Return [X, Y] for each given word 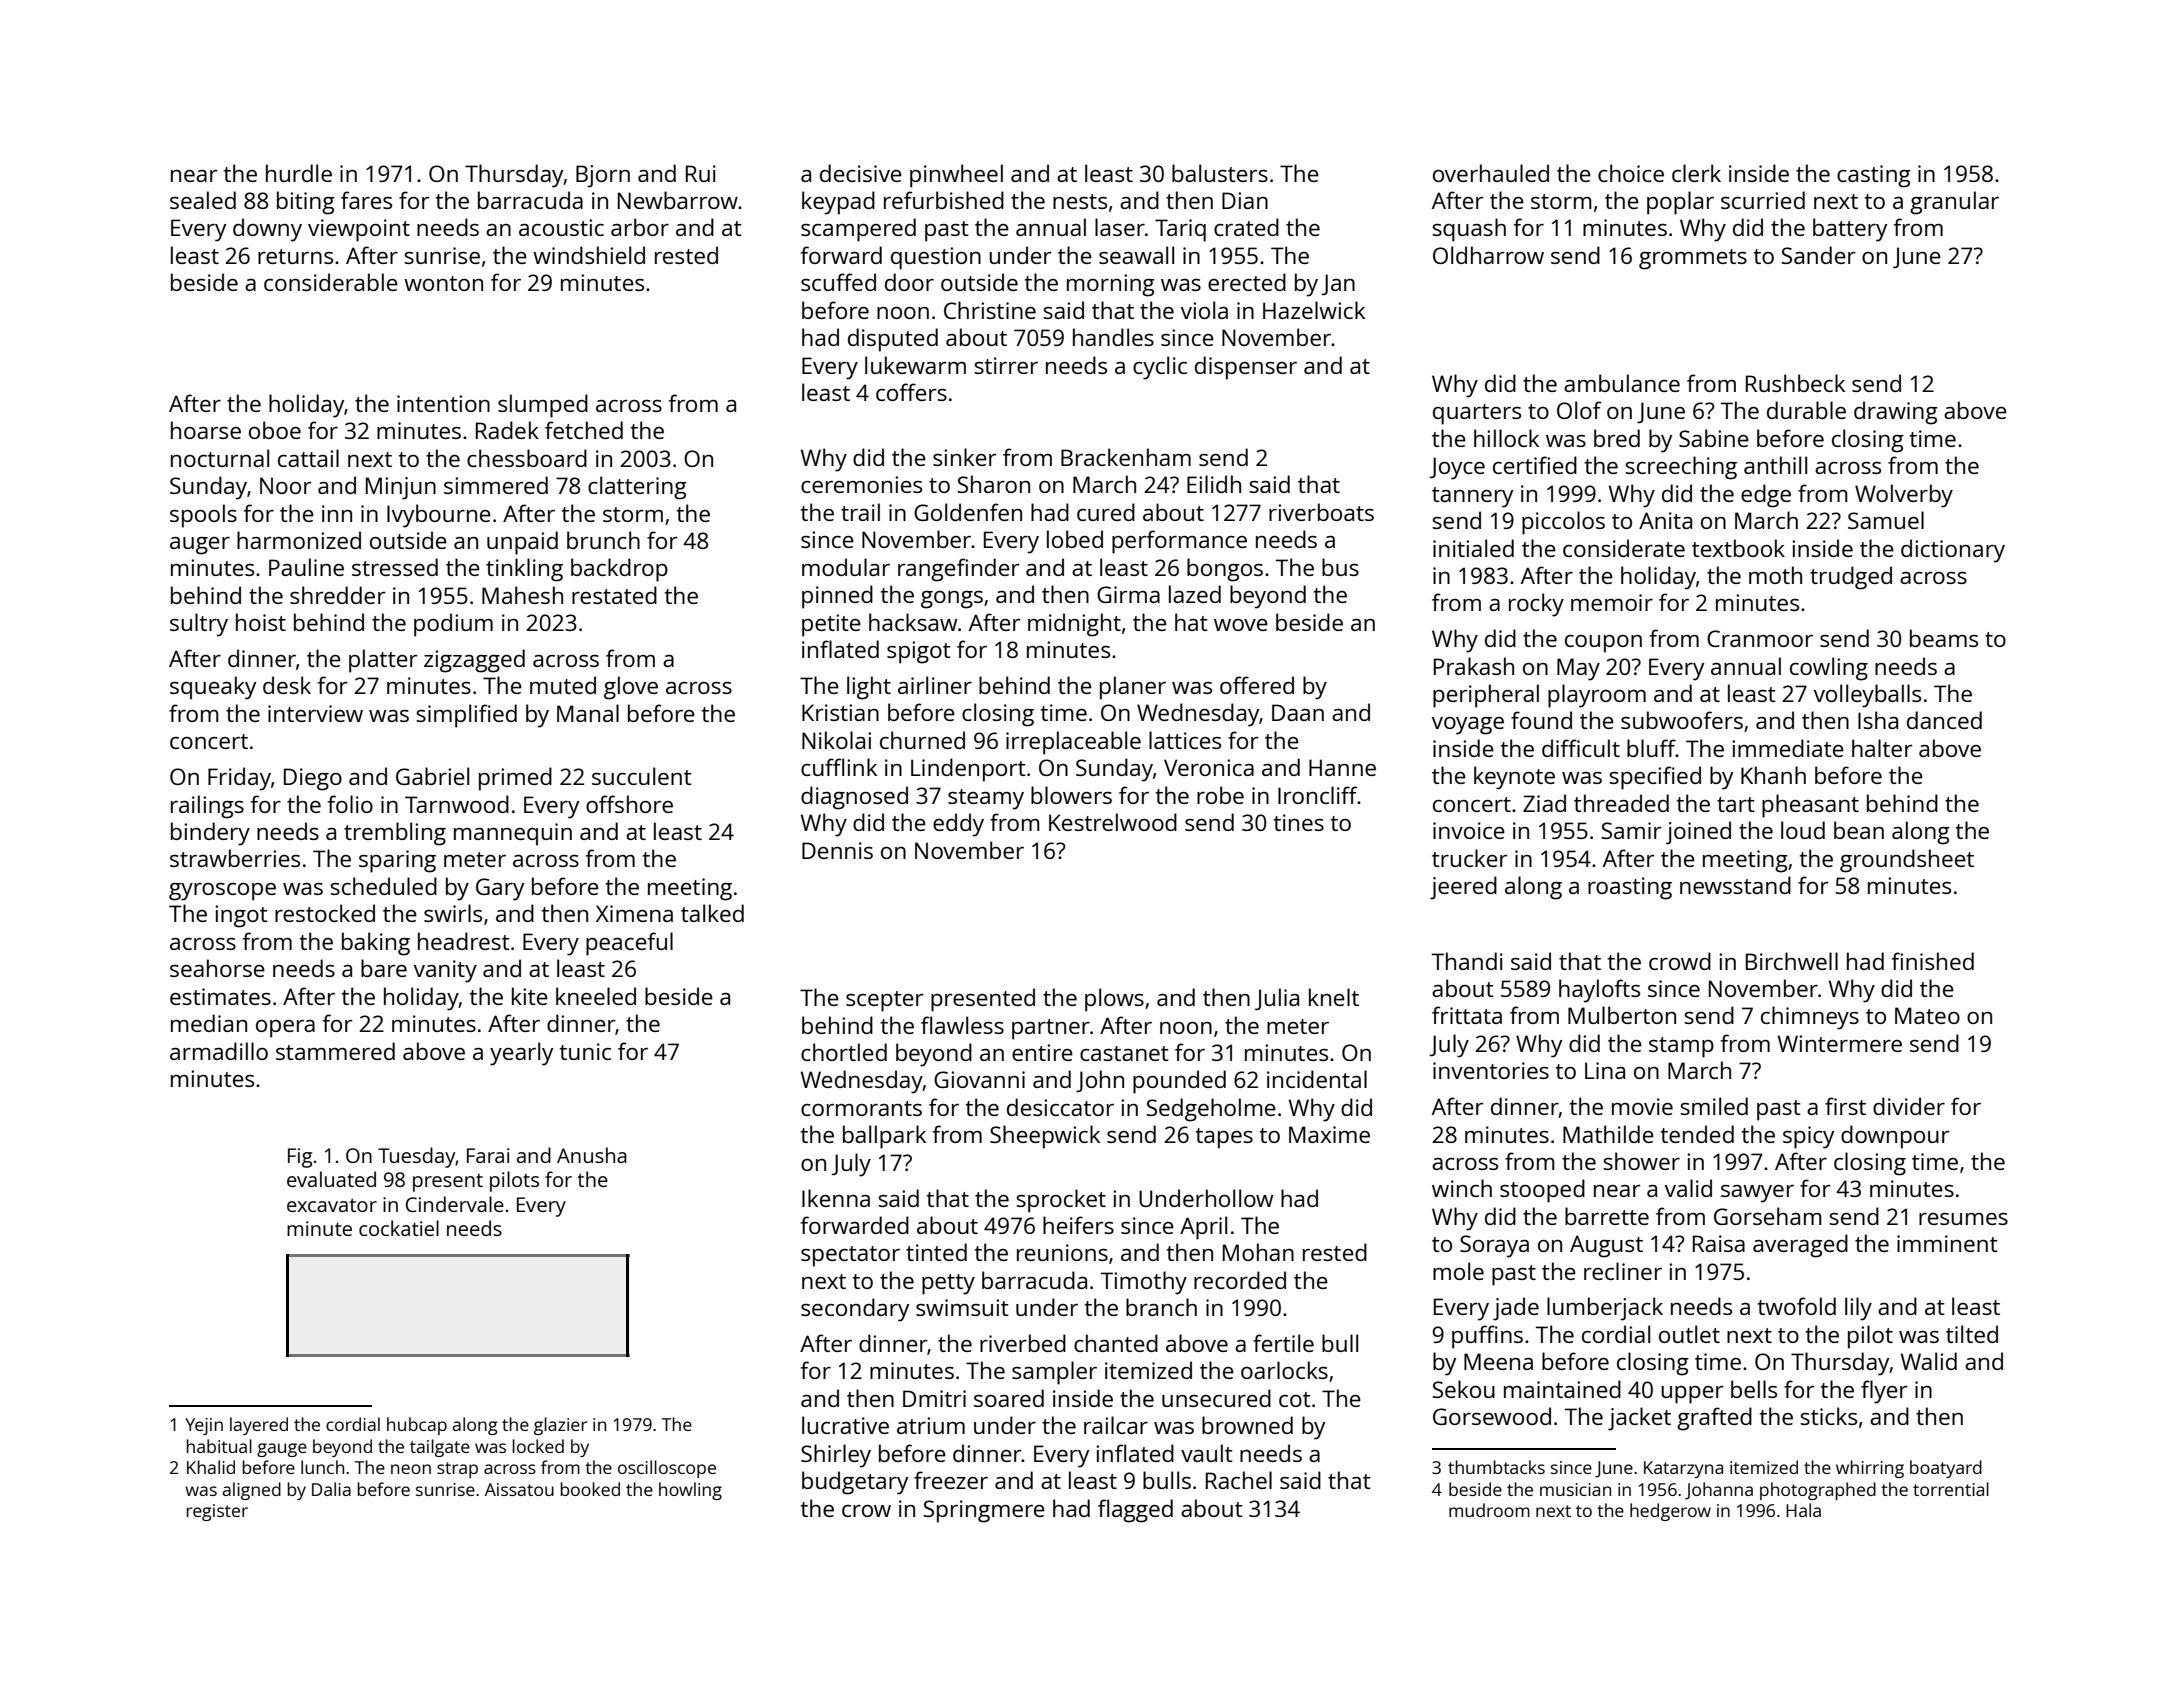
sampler [1054, 1373]
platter [383, 661]
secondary [855, 1310]
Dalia [331, 1489]
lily [1858, 1309]
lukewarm [915, 365]
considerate [1624, 548]
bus [1340, 567]
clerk [1696, 173]
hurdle [299, 173]
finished [1933, 961]
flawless [962, 1025]
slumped [543, 406]
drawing [1896, 413]
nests [1080, 201]
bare [384, 968]
